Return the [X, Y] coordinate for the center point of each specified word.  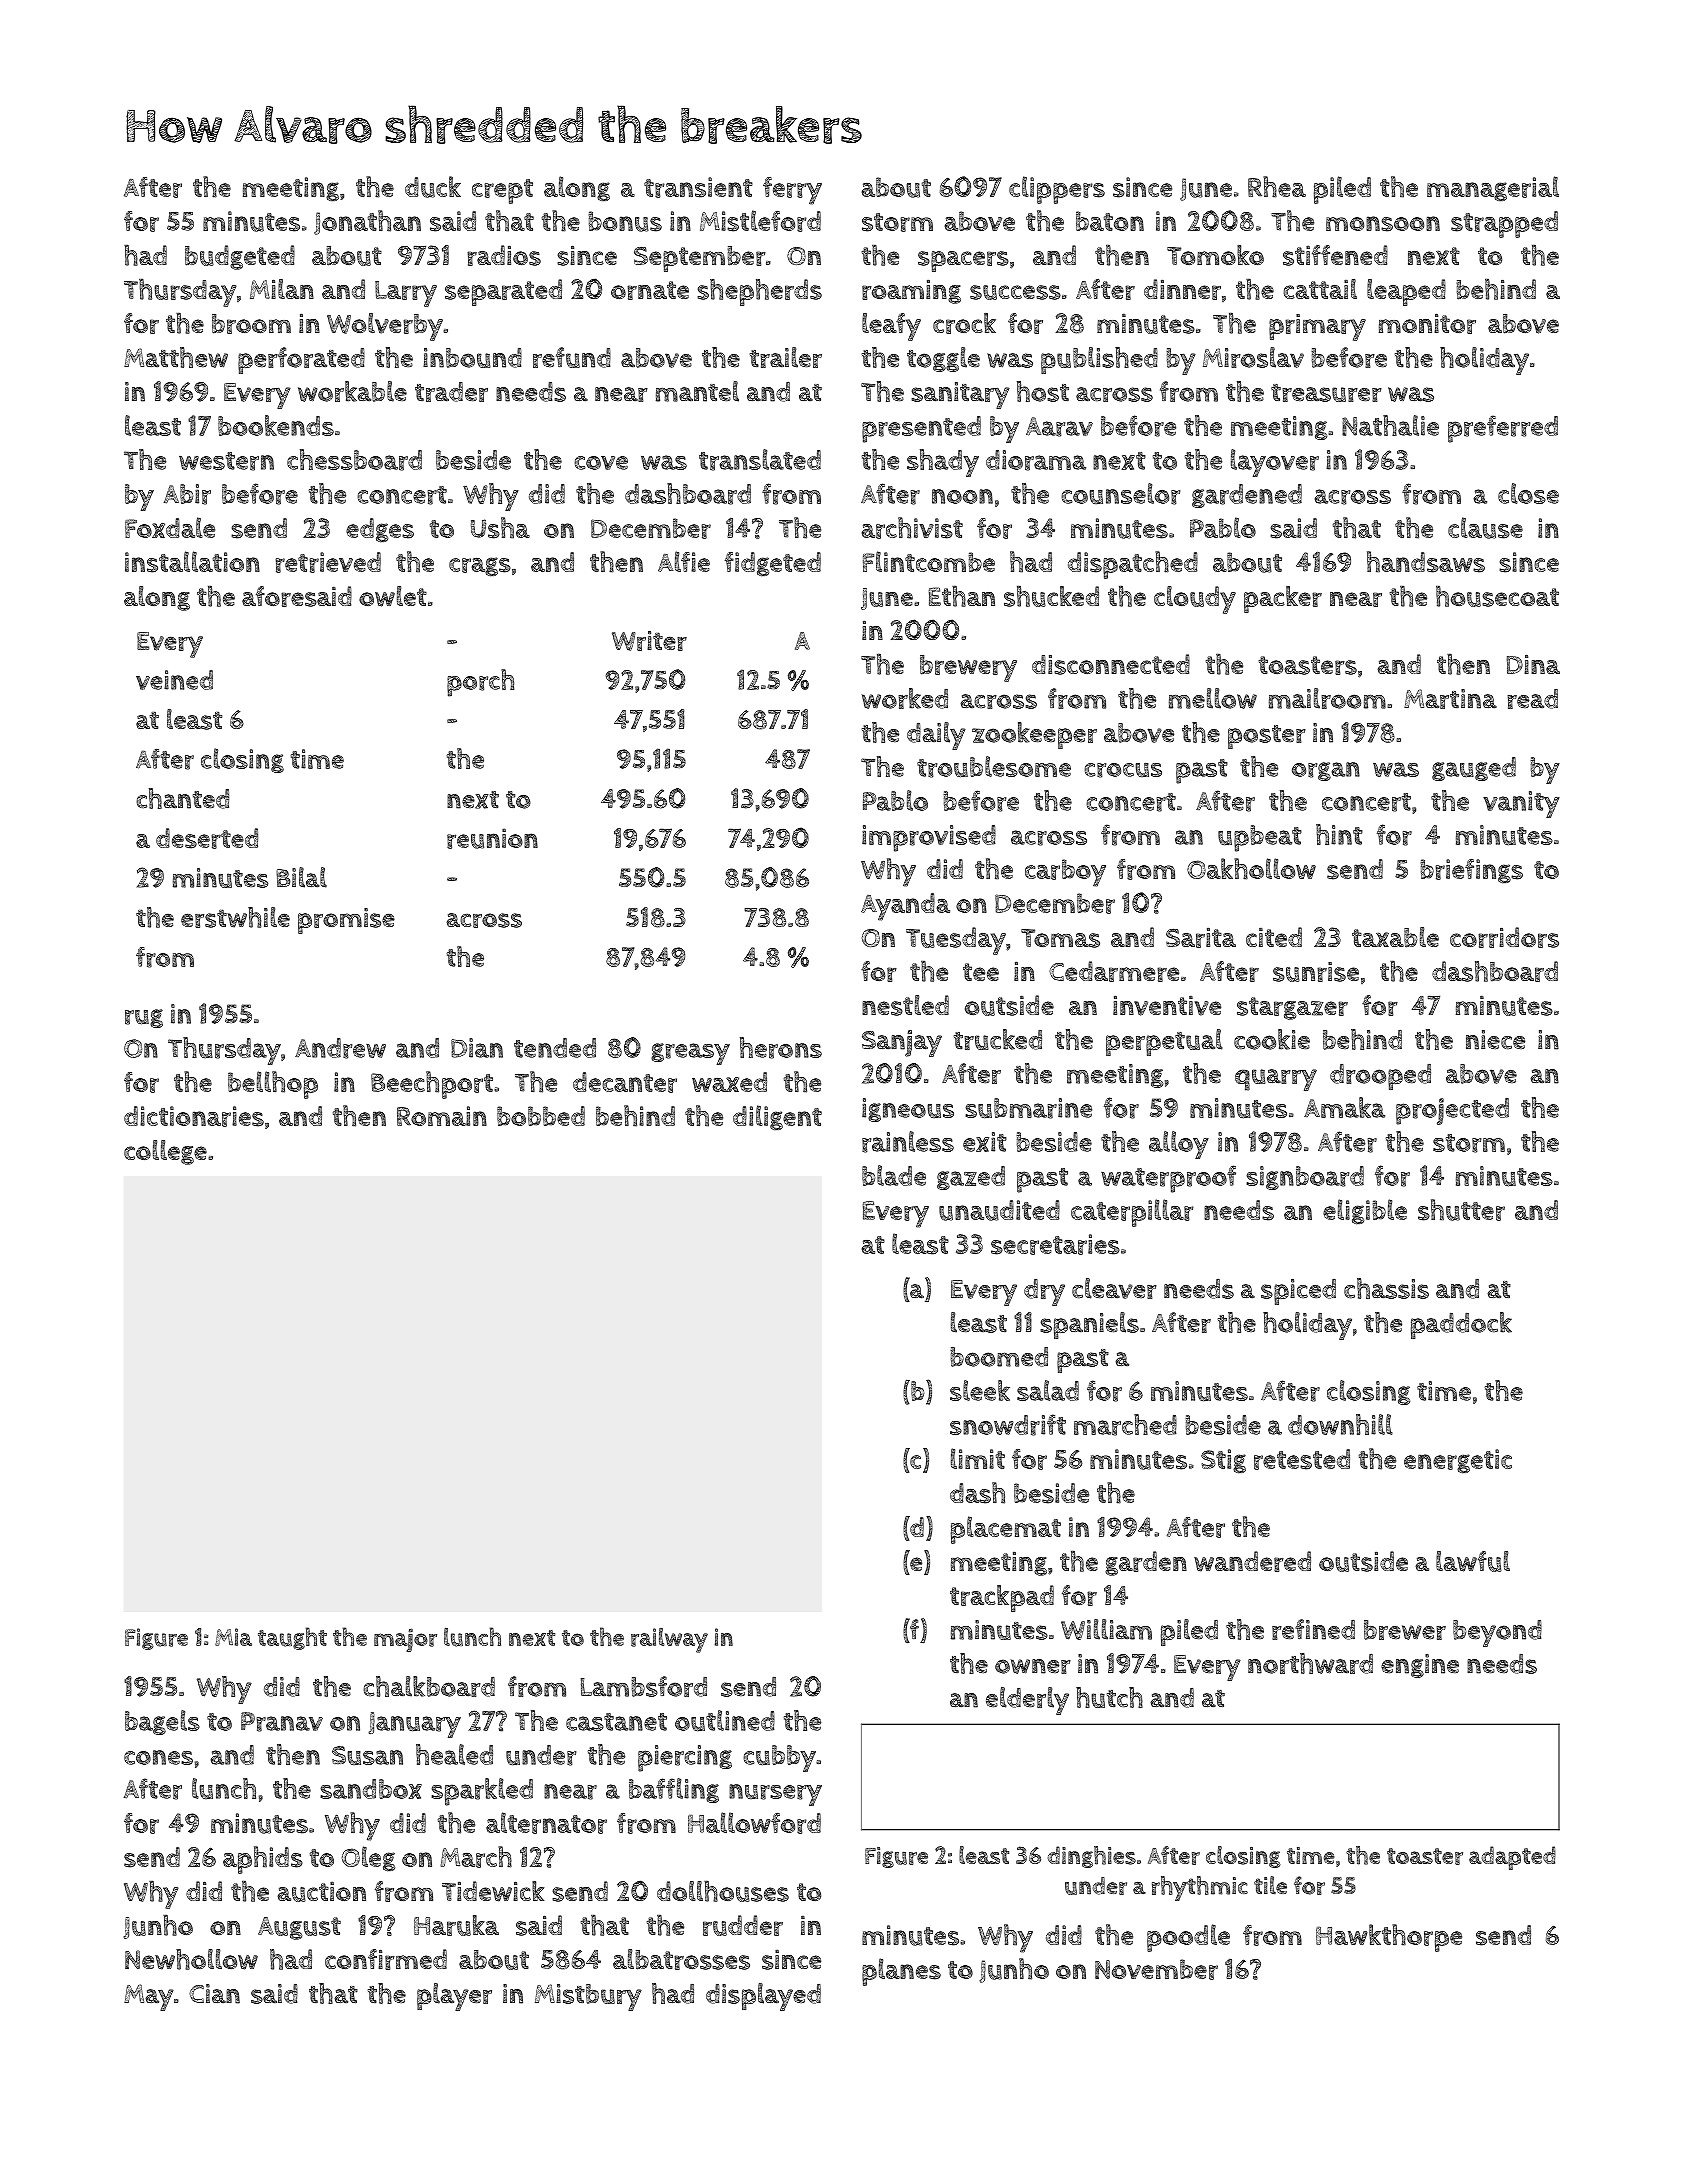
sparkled [482, 1792]
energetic [1458, 1461]
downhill [1340, 1424]
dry [1044, 1292]
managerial [1493, 189]
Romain [442, 1116]
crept [502, 191]
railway [669, 1640]
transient [698, 187]
